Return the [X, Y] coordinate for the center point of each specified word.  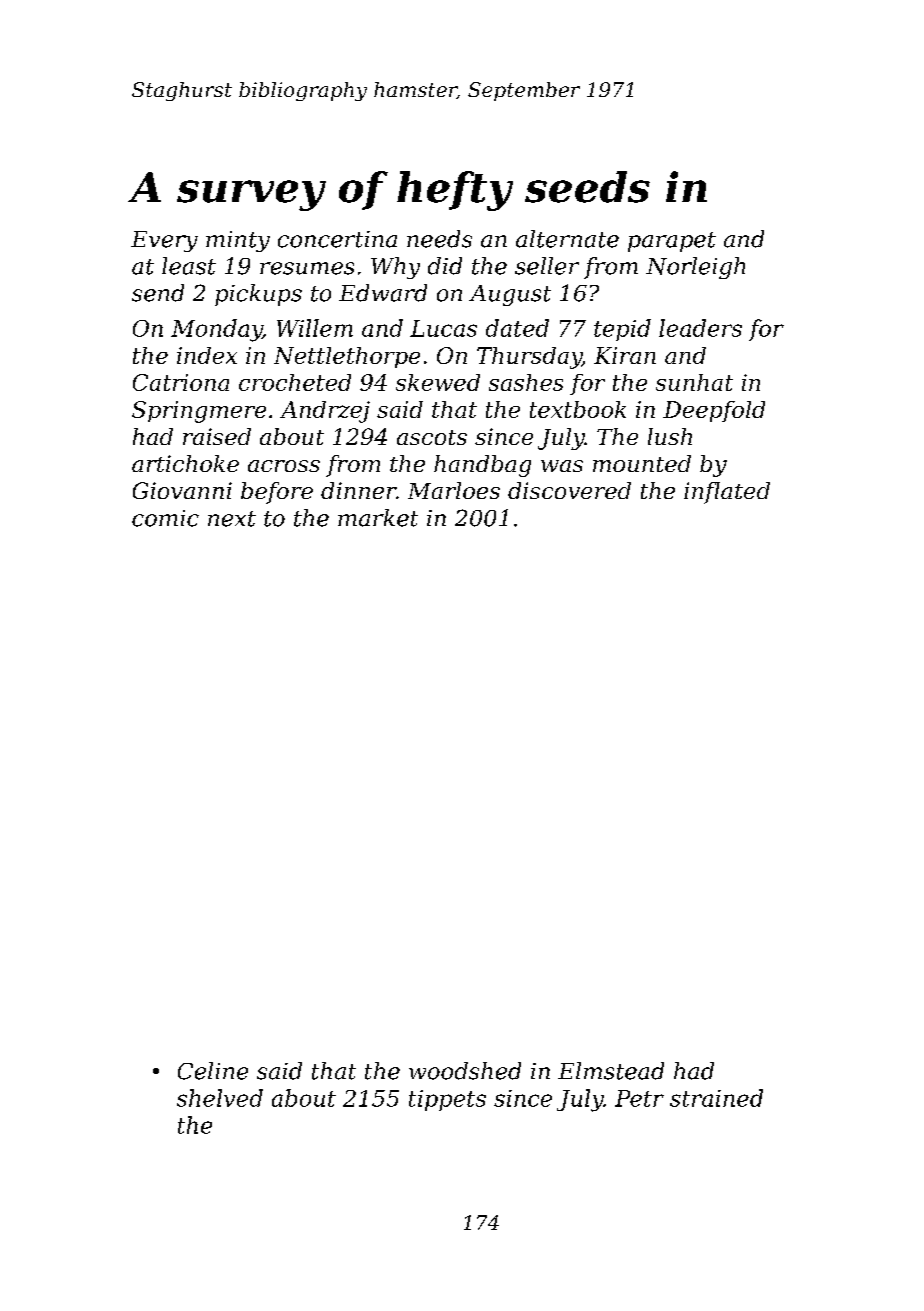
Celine [213, 1071]
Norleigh [695, 268]
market [378, 518]
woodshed [465, 1071]
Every [164, 241]
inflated [727, 493]
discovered [569, 490]
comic [165, 518]
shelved [220, 1098]
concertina [337, 239]
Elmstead [611, 1071]
